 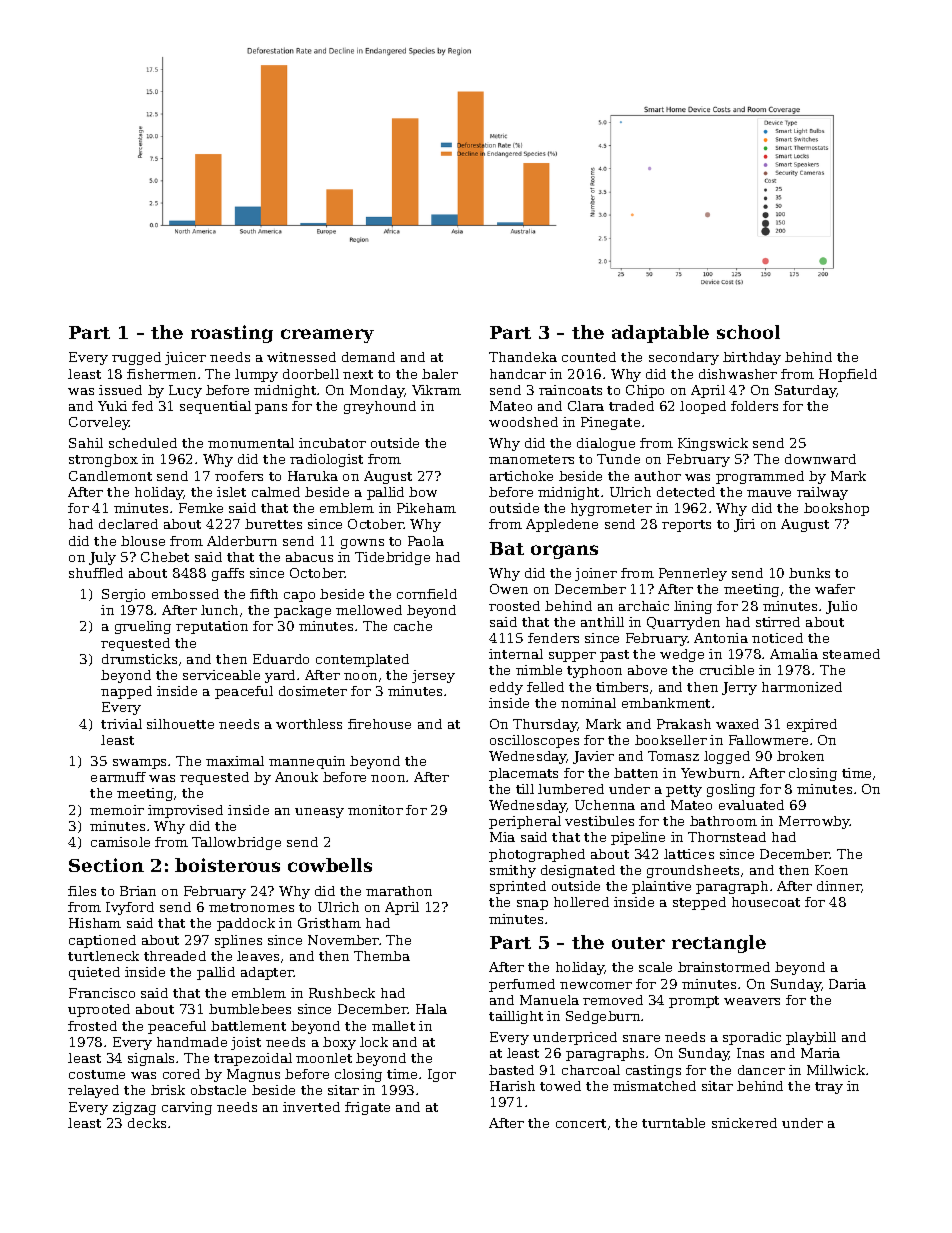 What do you see at coordinates (752, 358) in the page?
I see `birthday` at bounding box center [752, 358].
